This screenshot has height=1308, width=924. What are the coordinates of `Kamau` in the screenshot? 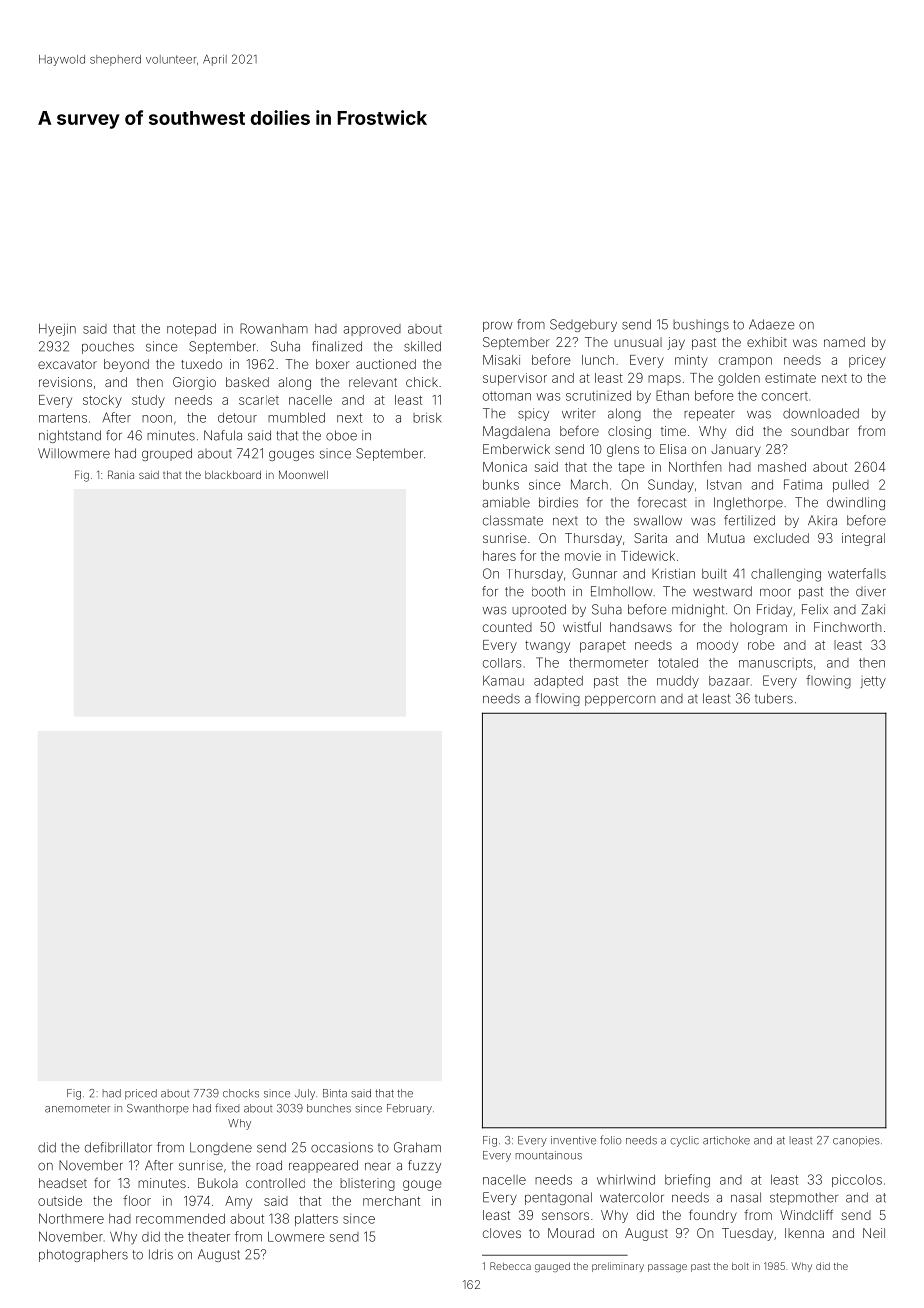 It's located at (503, 680).
